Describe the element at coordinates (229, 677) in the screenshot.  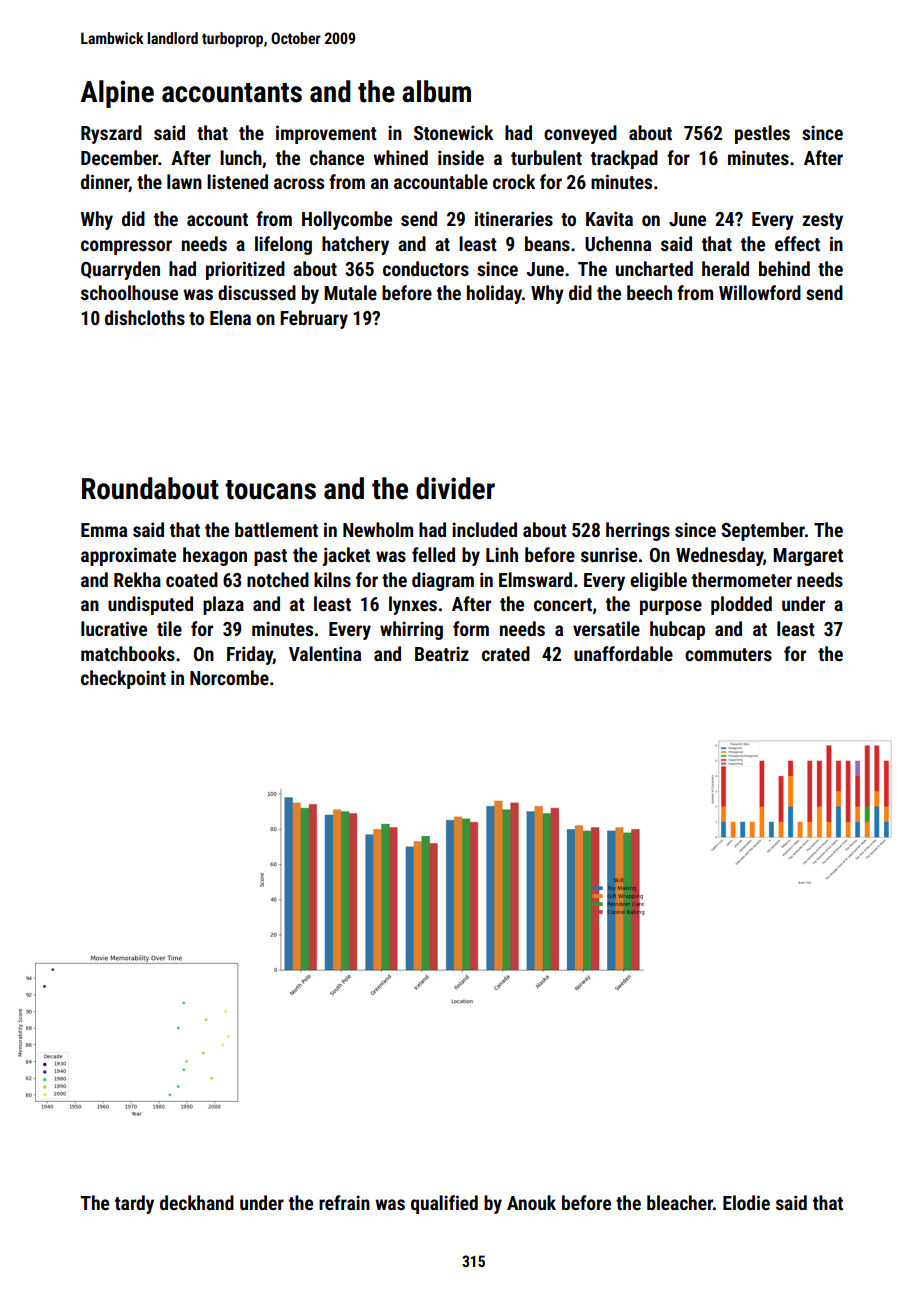
I see `Norcombe` at that location.
